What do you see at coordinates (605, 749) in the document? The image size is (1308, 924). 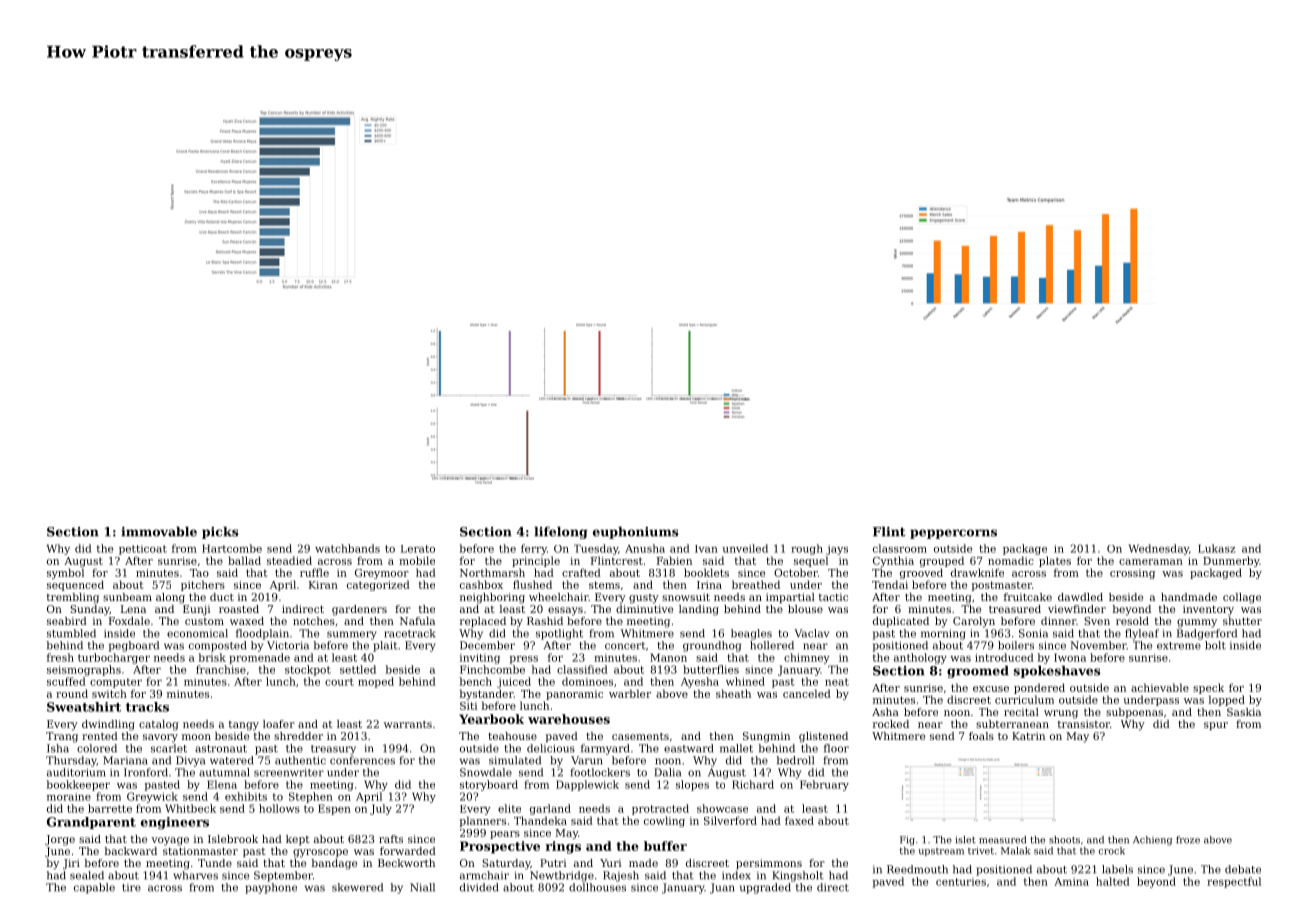 I see `farmyard` at bounding box center [605, 749].
